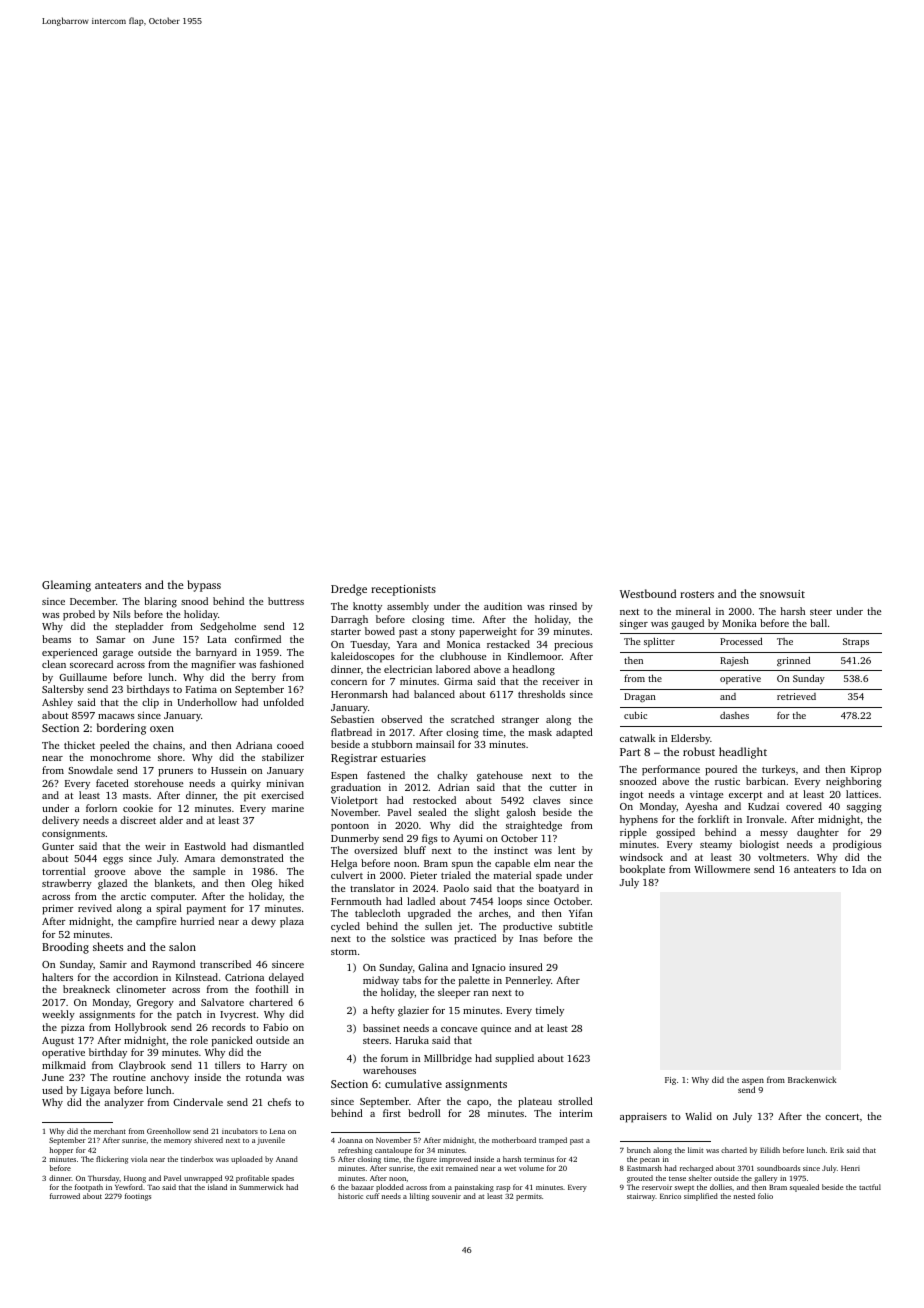 The image size is (924, 1308). I want to click on Nils, so click(122, 614).
